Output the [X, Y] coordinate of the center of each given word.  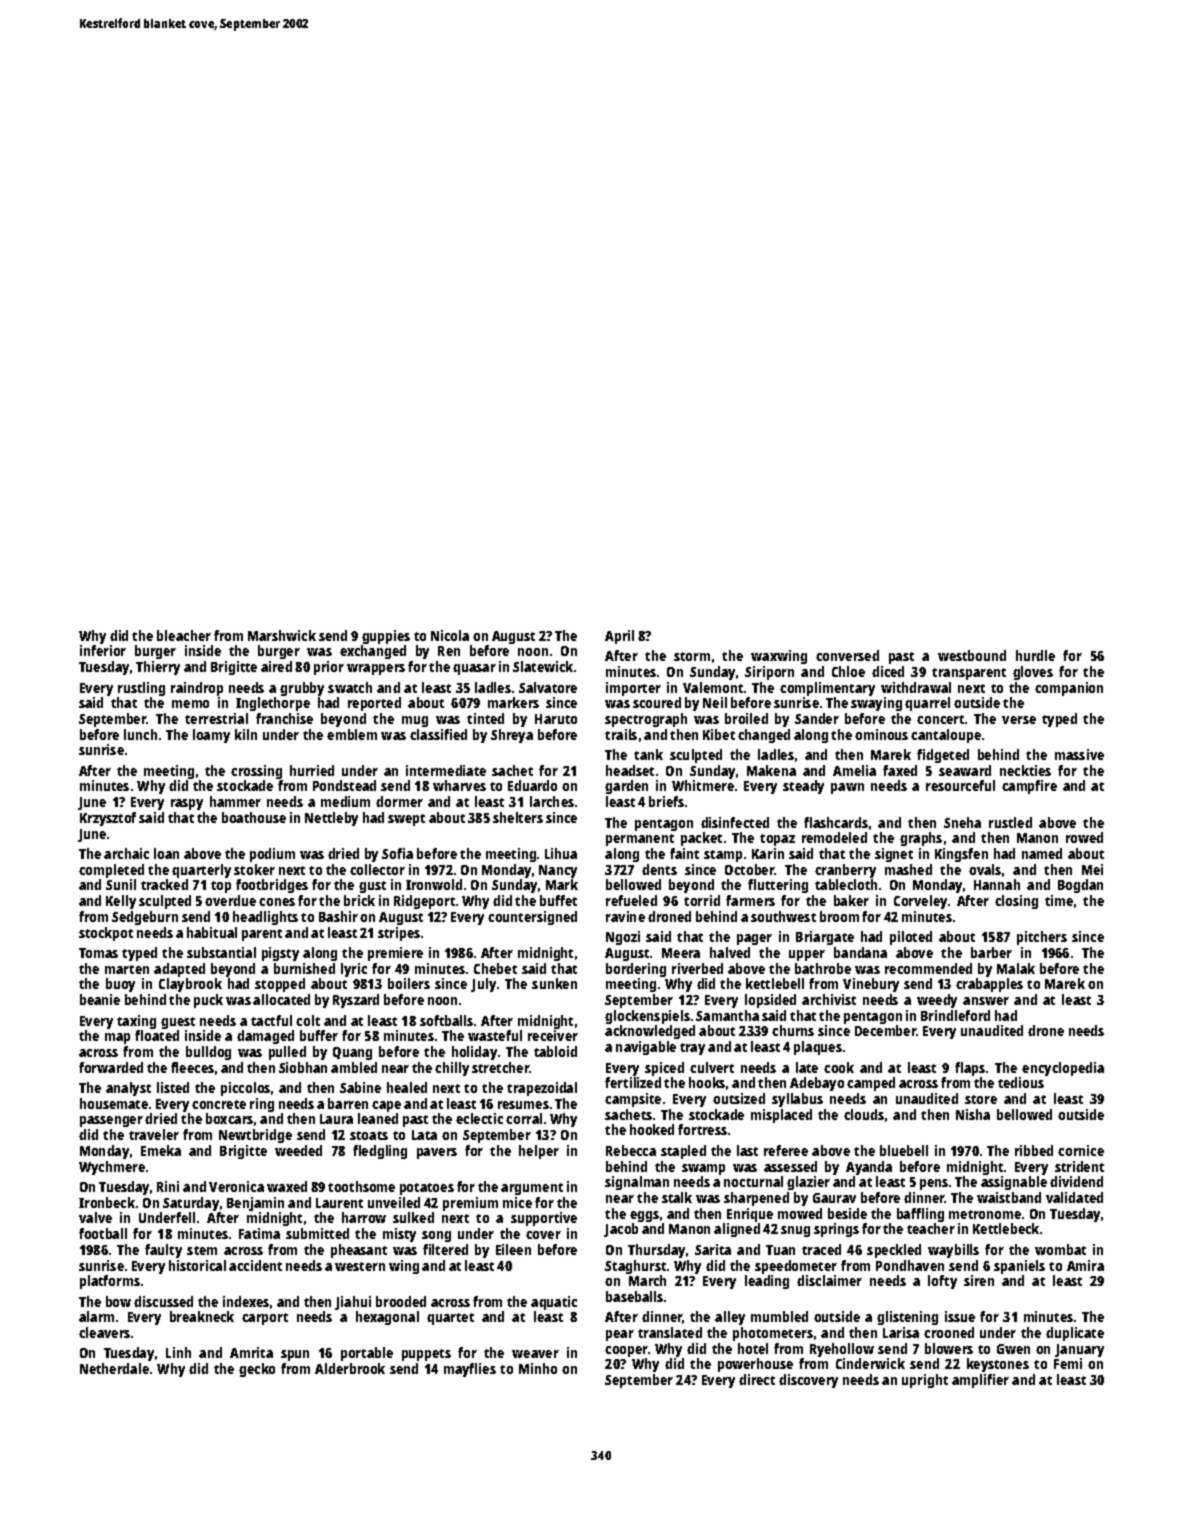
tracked [164, 884]
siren [979, 1280]
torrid [702, 900]
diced [888, 671]
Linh [178, 1352]
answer [986, 1001]
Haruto [556, 719]
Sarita [713, 1249]
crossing [256, 772]
